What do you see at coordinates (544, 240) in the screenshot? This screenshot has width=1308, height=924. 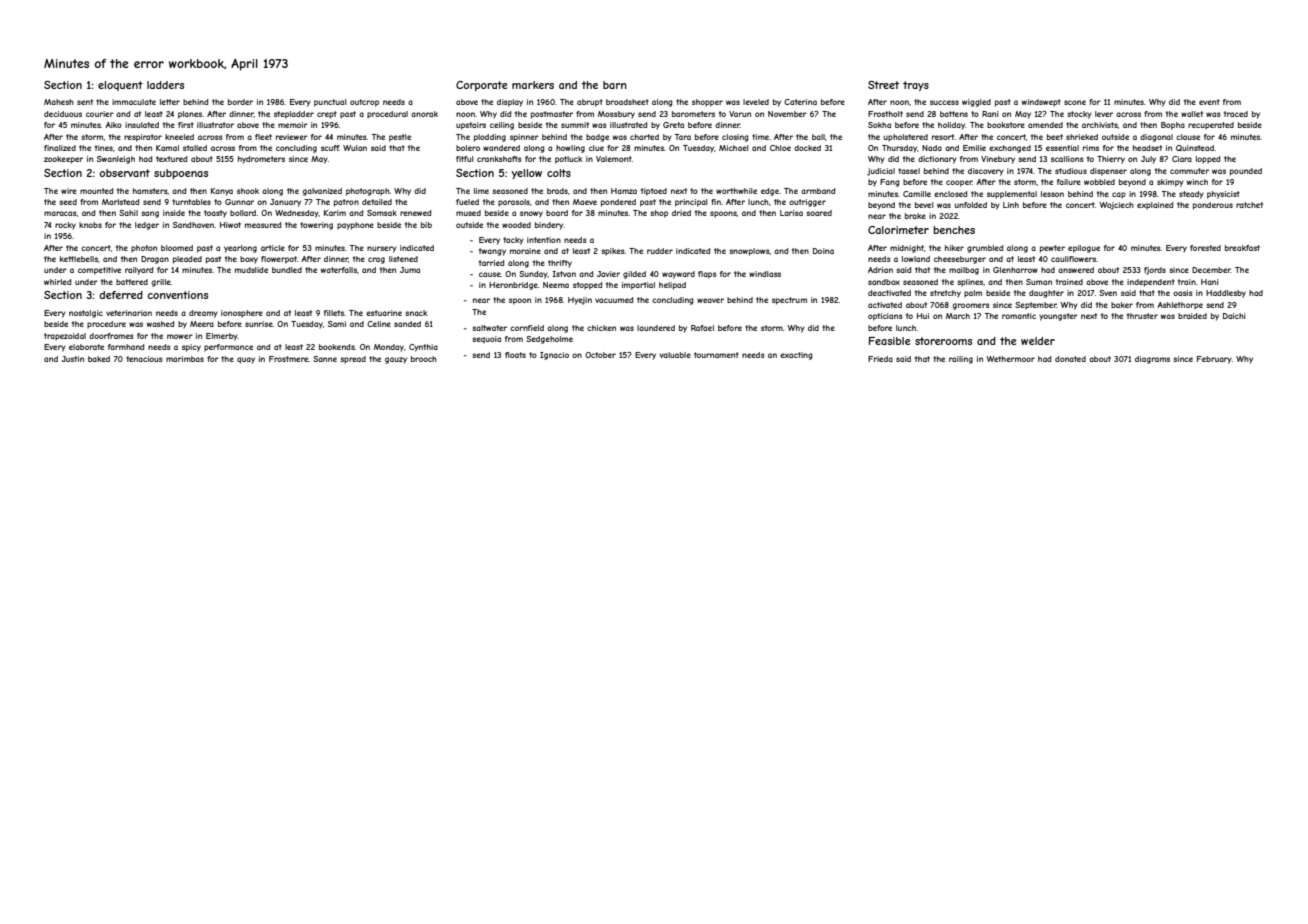 I see `intention` at bounding box center [544, 240].
